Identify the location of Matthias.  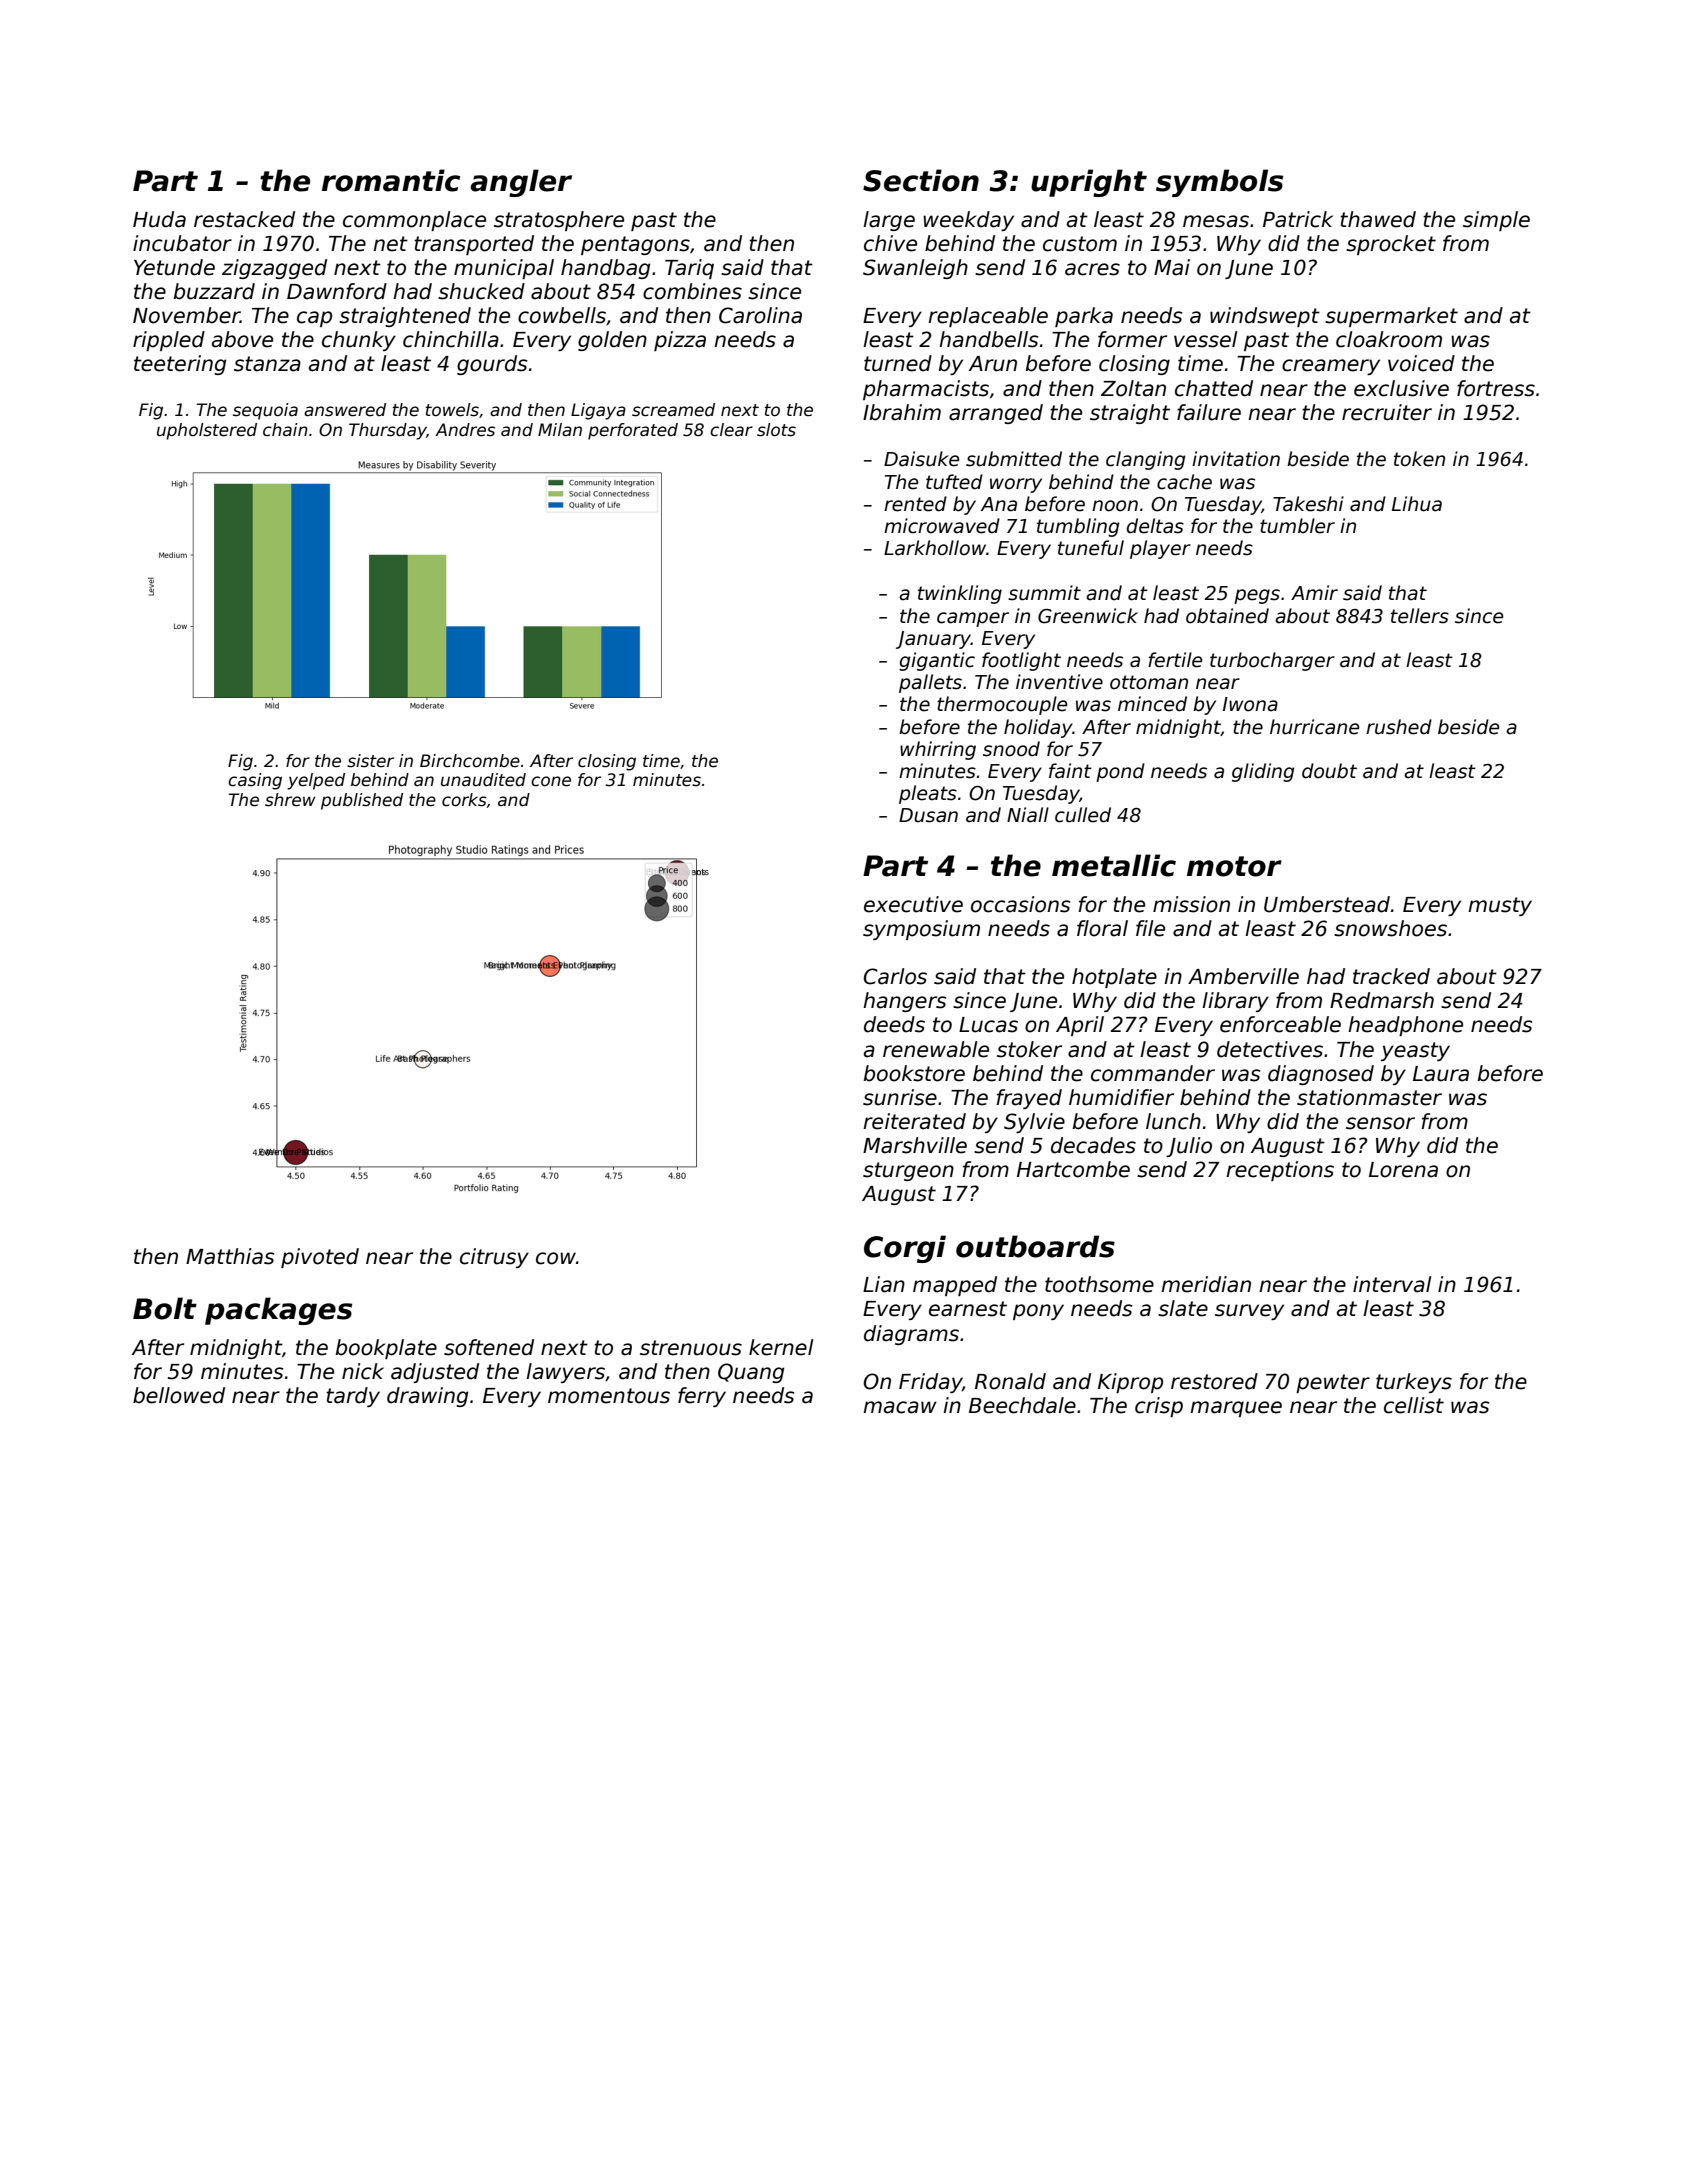
(230, 1256).
